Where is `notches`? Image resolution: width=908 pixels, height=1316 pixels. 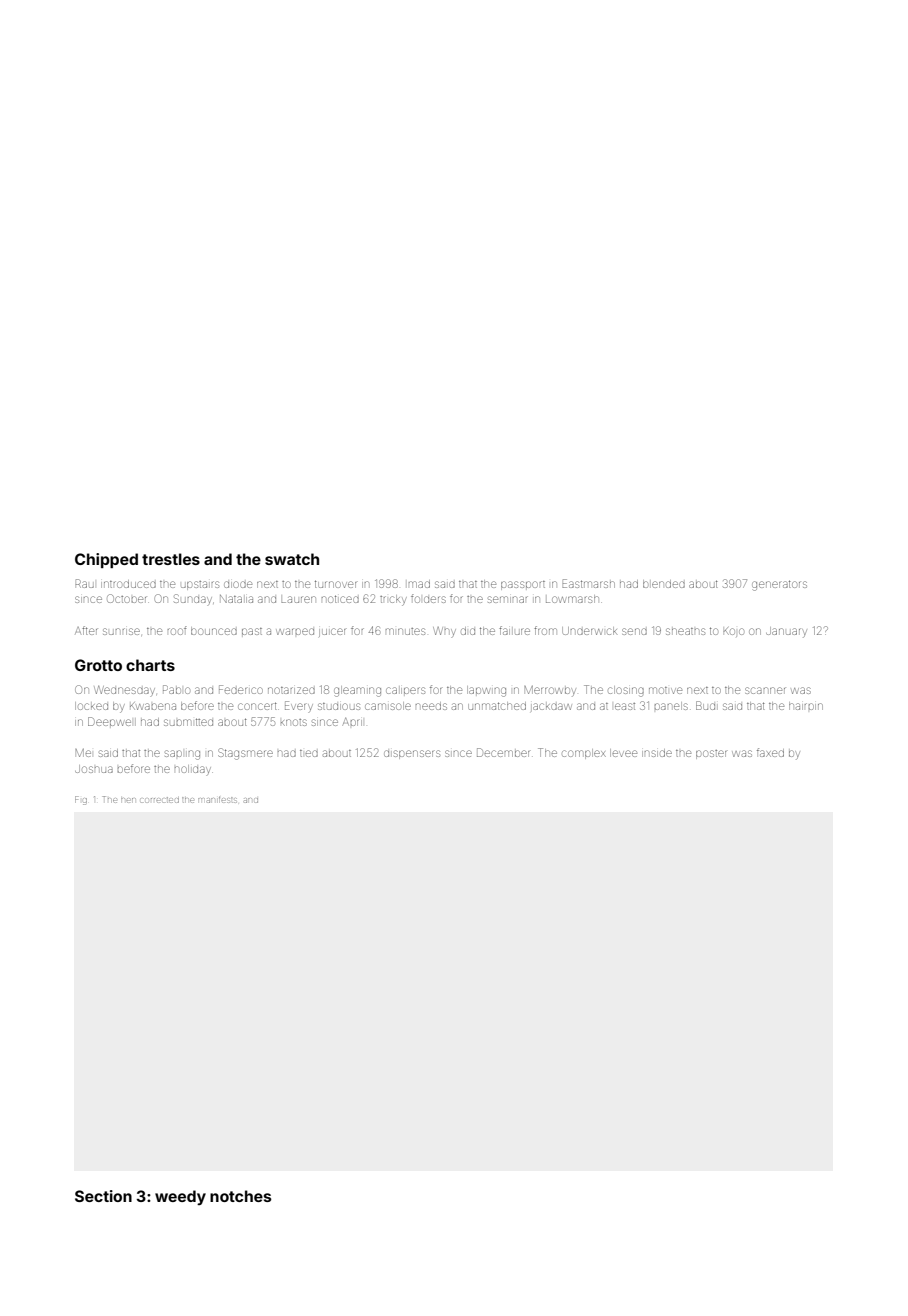
notches is located at coordinates (240, 1196).
